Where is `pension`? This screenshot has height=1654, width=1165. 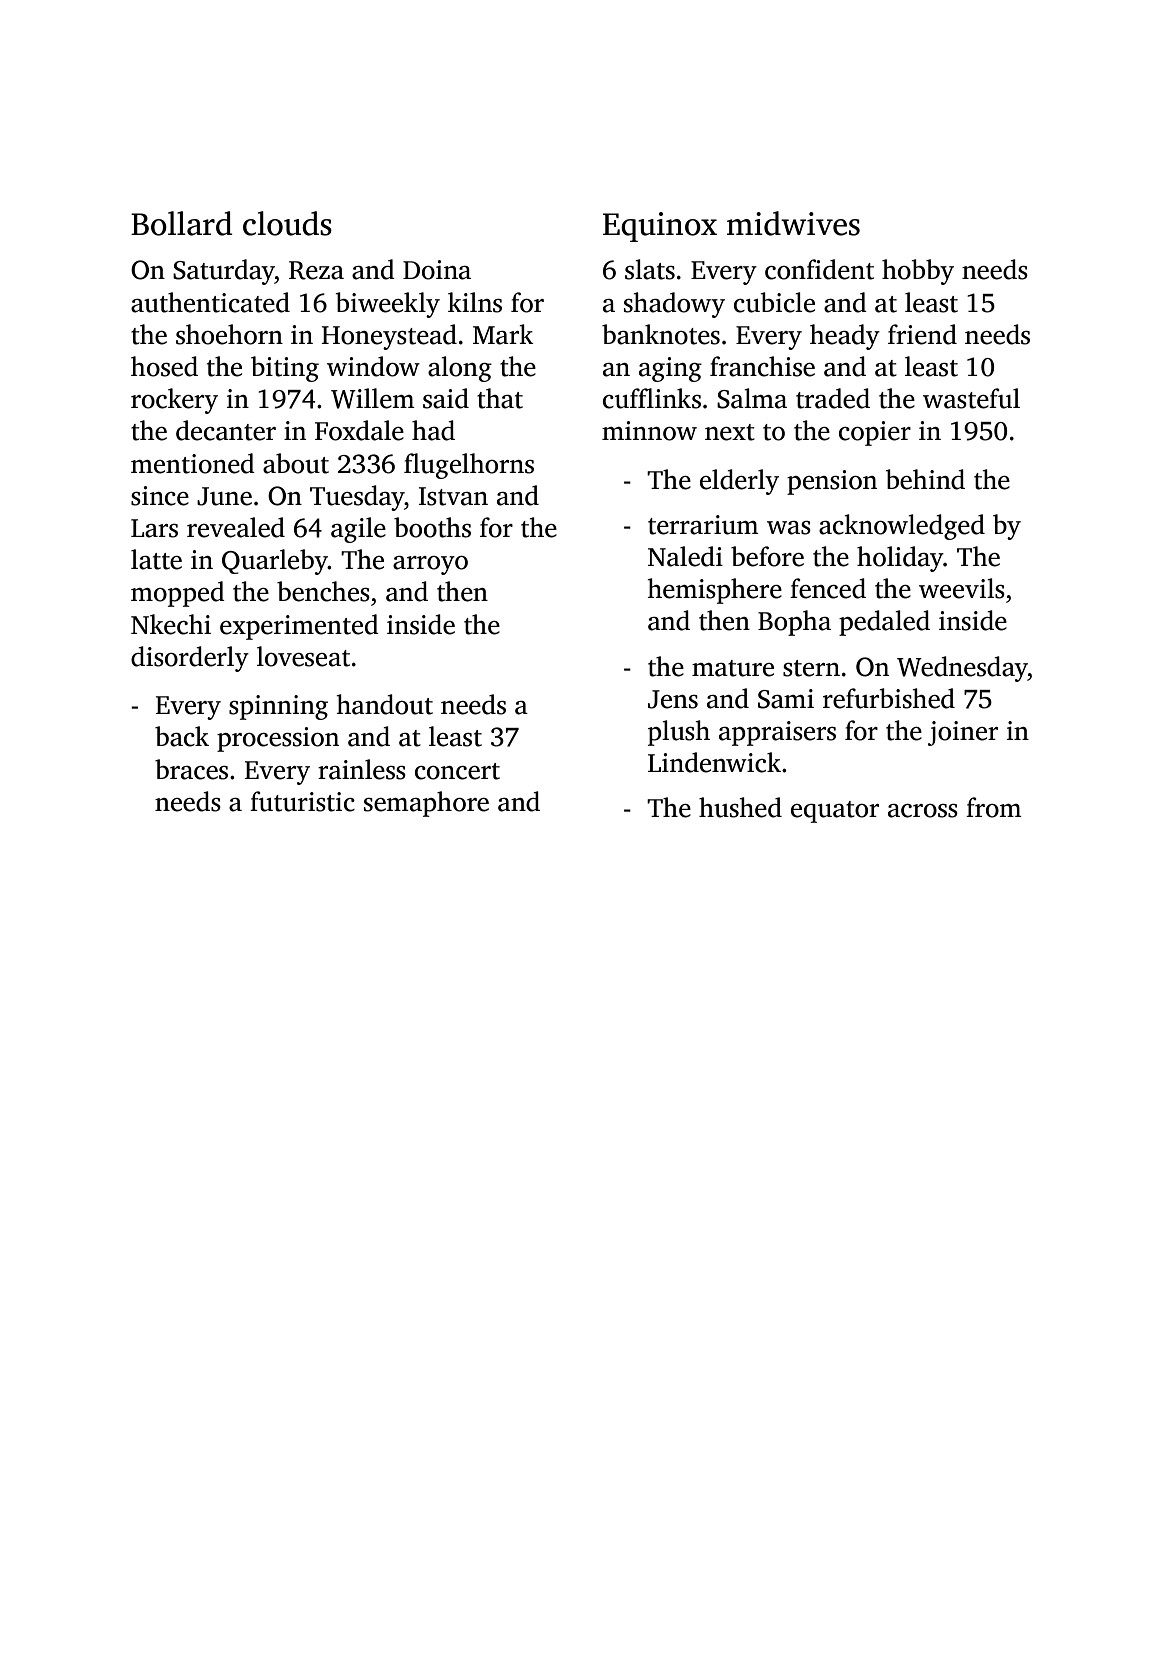
pension is located at coordinates (832, 482).
